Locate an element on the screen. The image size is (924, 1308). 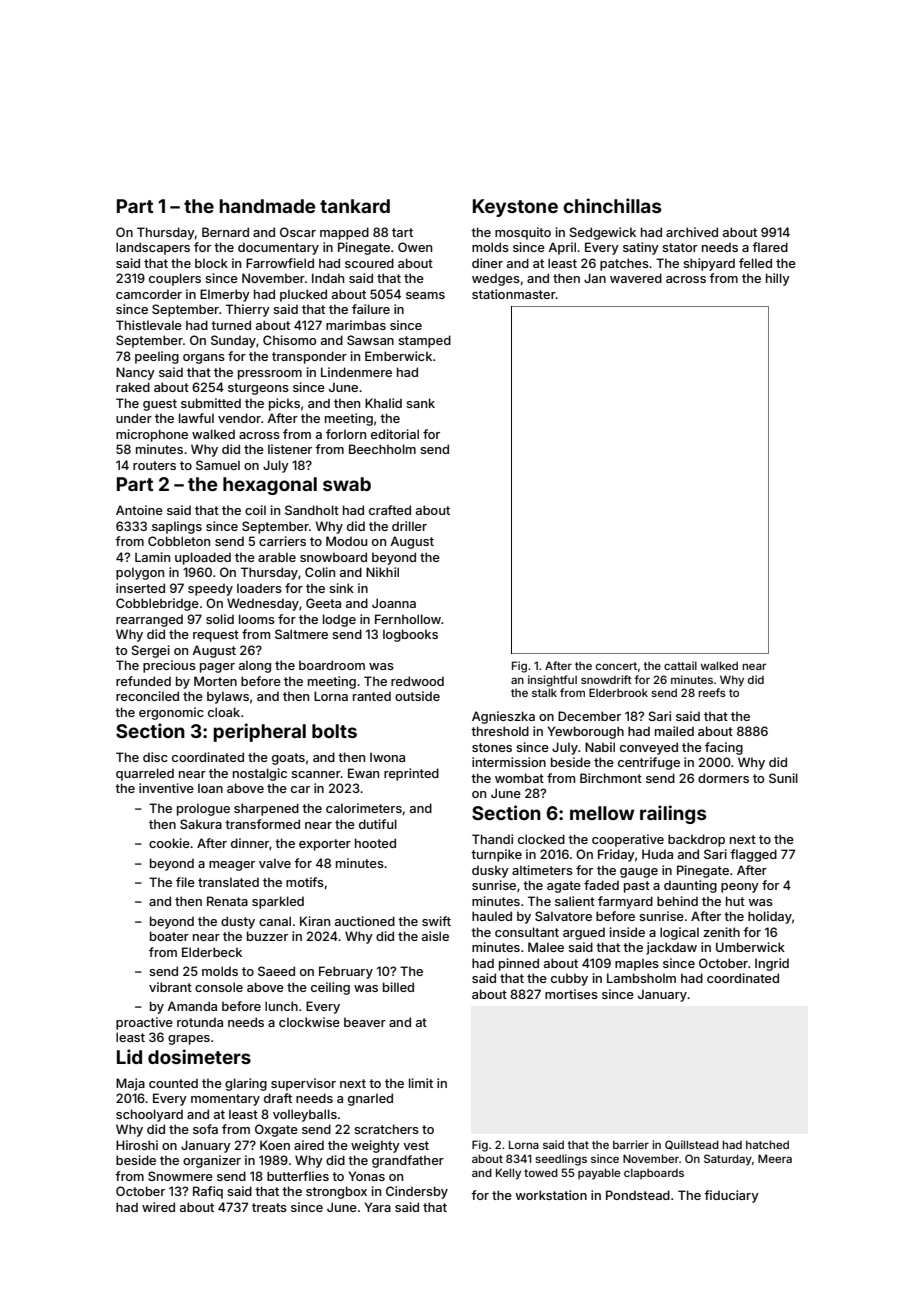
landscapers is located at coordinates (153, 248).
